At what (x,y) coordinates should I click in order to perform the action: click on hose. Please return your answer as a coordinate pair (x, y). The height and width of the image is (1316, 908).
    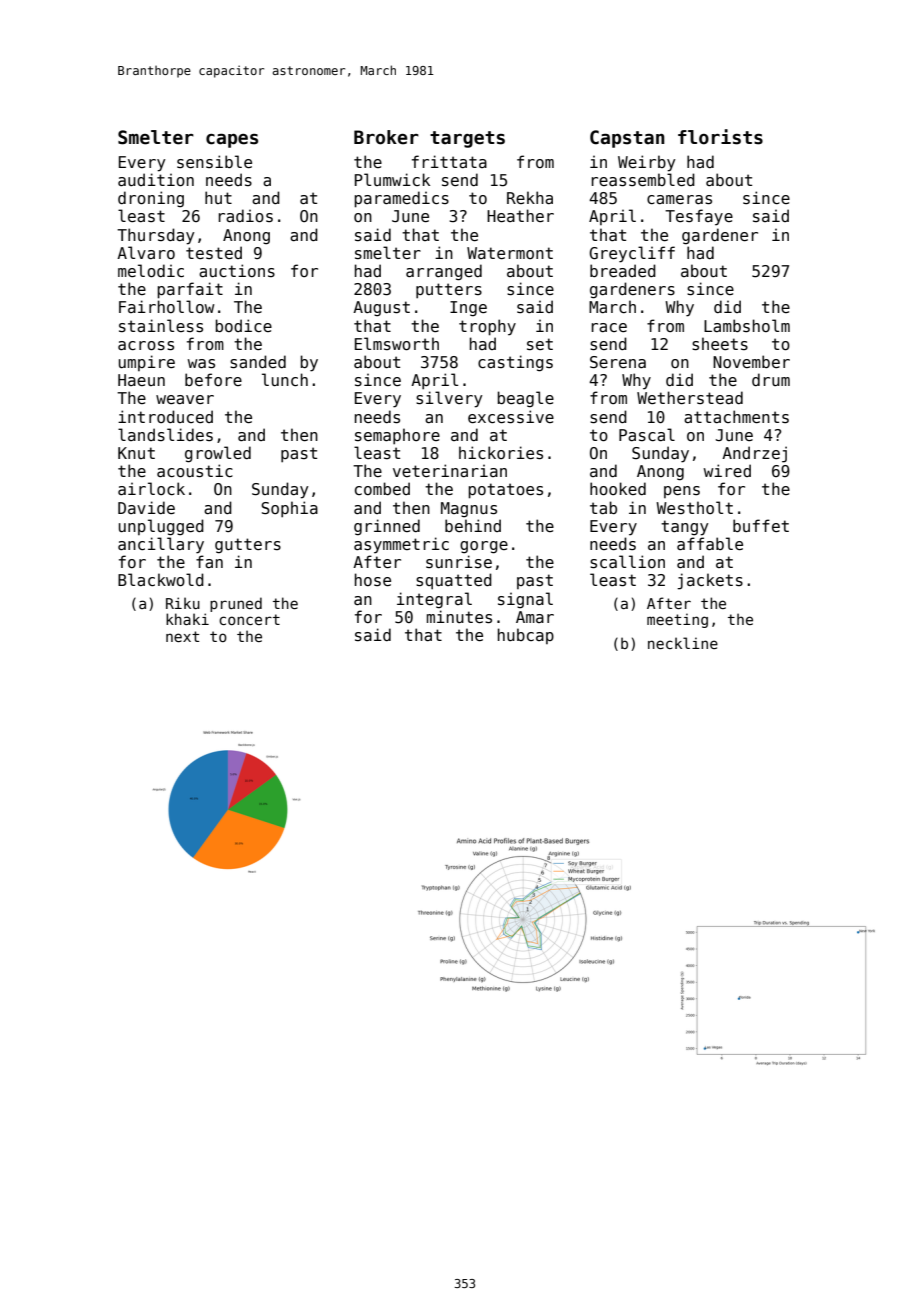
    Looking at the image, I should click on (373, 580).
